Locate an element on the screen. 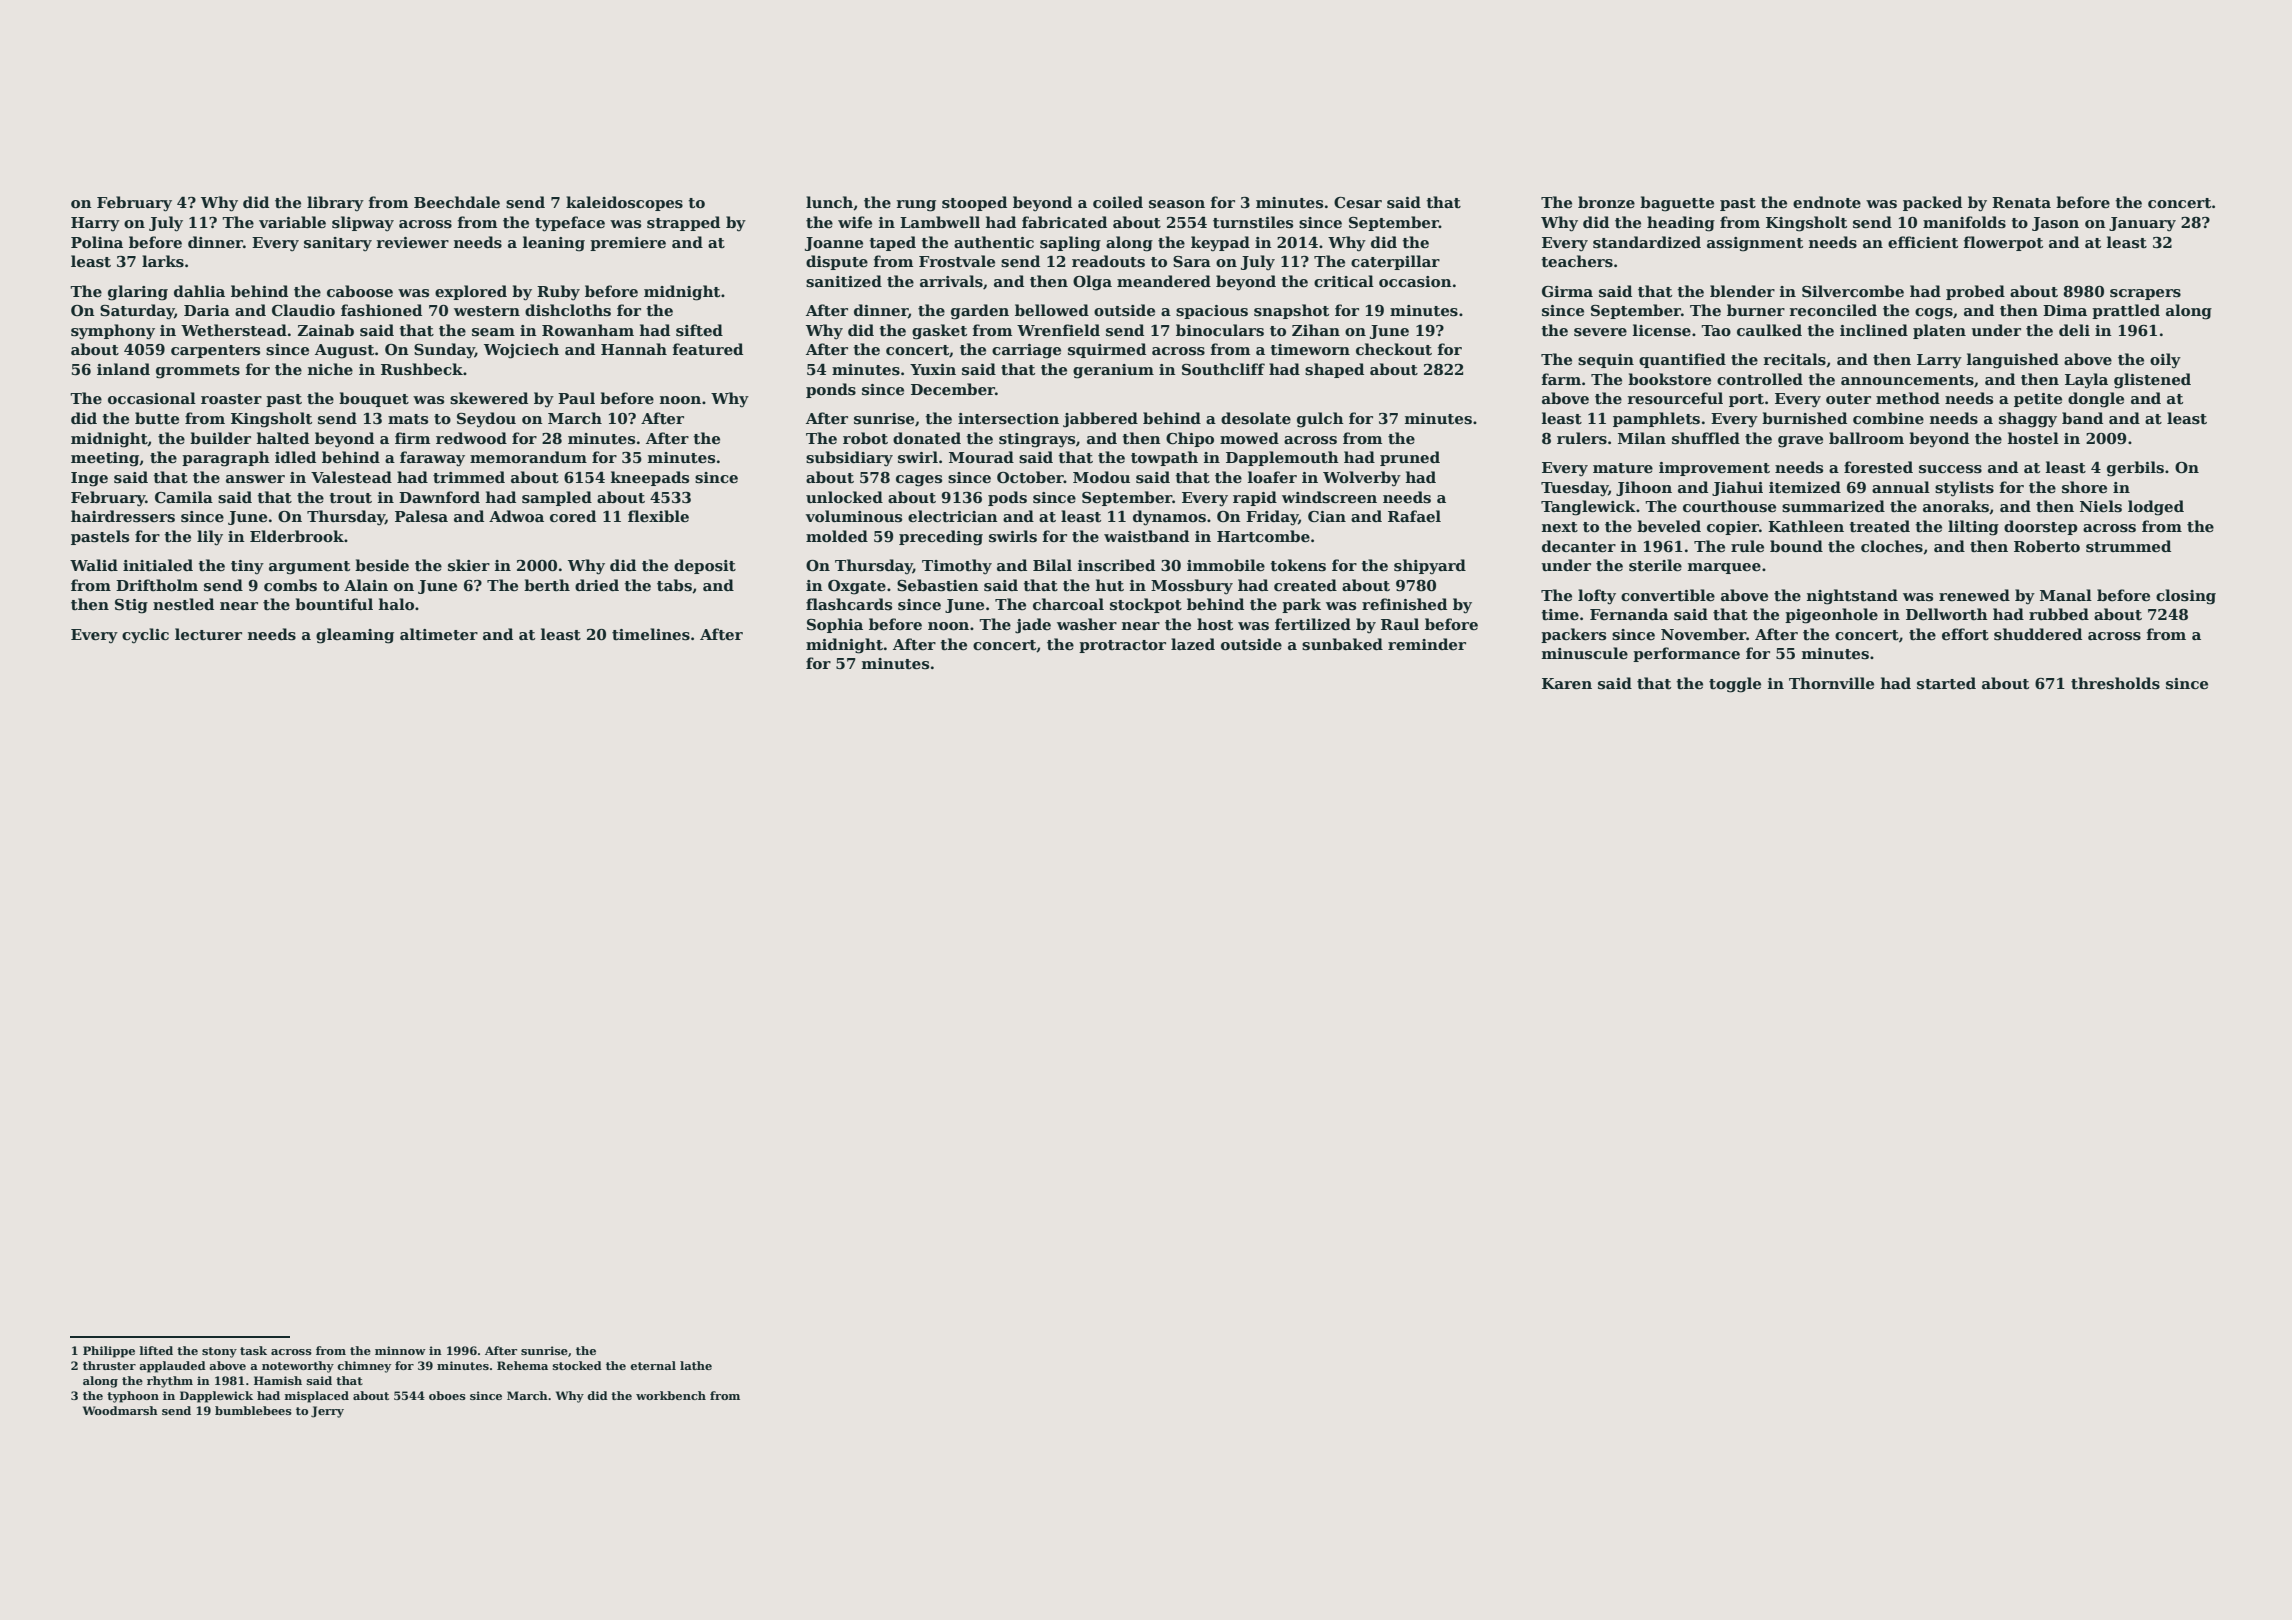  Zihan is located at coordinates (1316, 330).
